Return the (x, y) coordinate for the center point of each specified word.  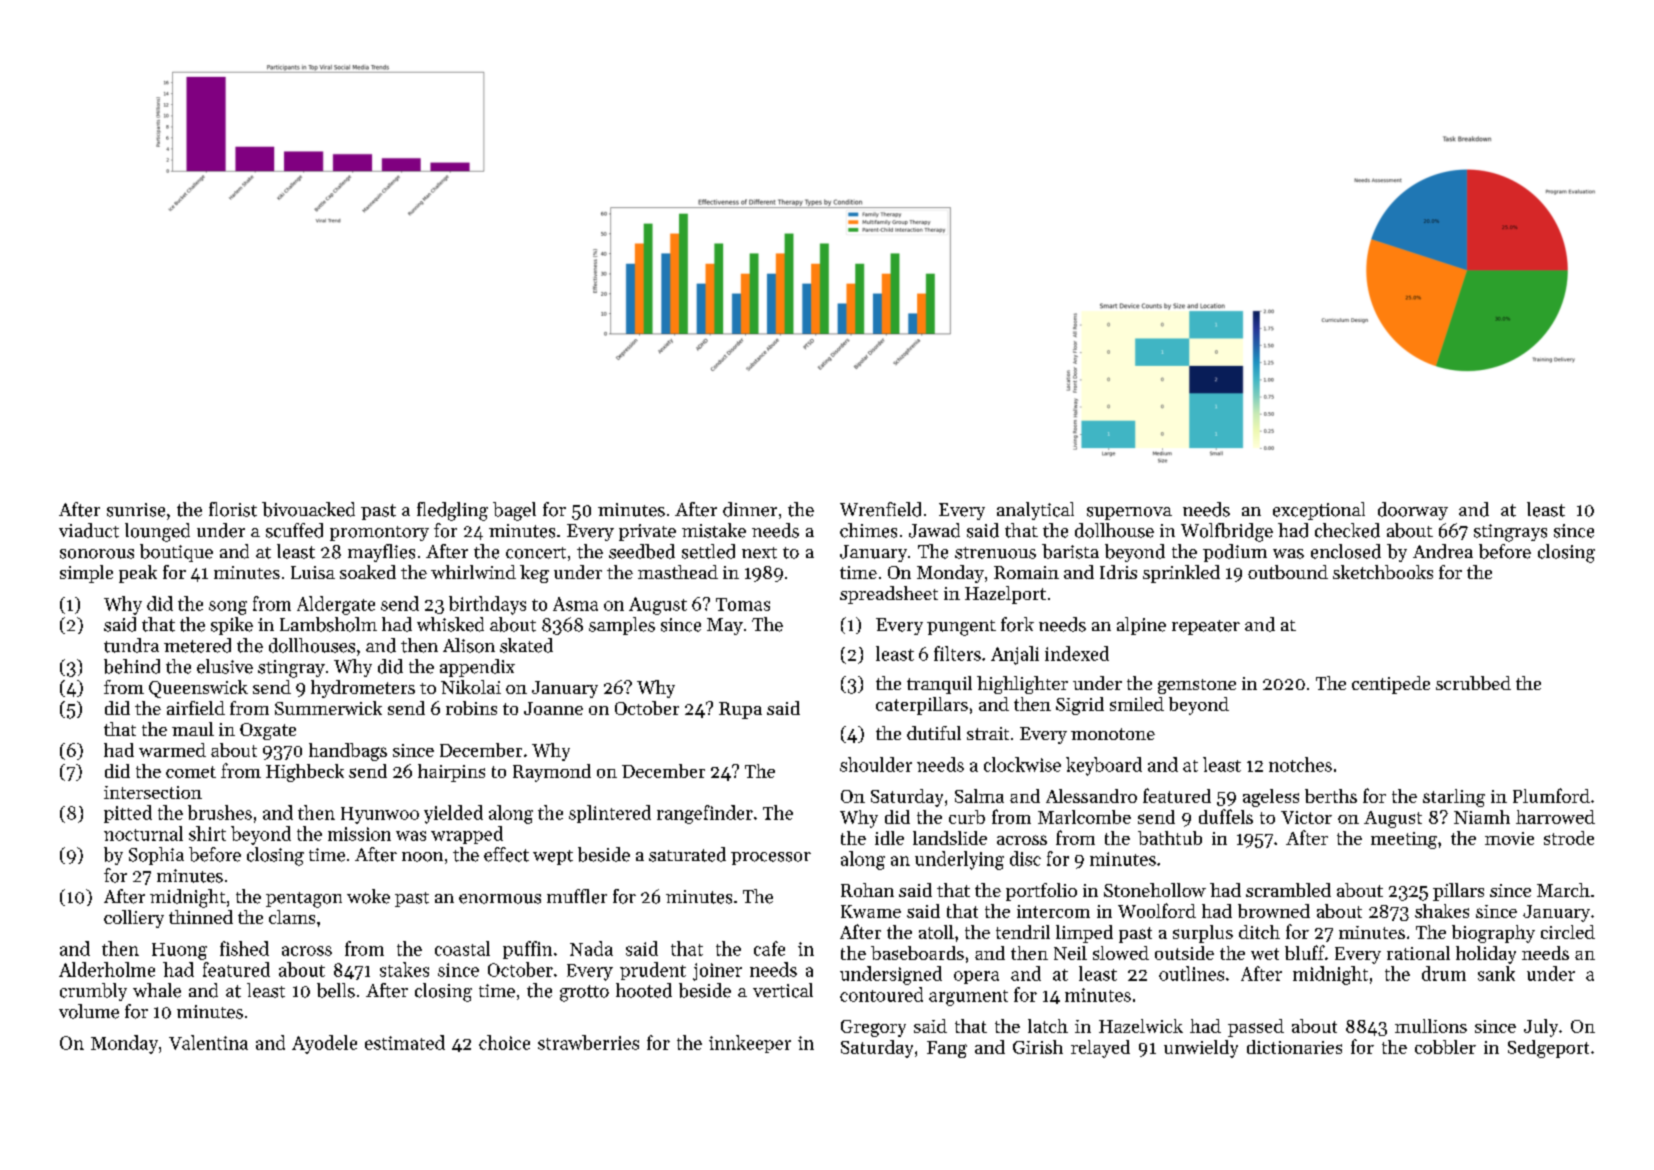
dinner (750, 509)
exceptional (1319, 511)
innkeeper (750, 1044)
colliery (134, 919)
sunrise (136, 510)
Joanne (553, 708)
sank (1496, 973)
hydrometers (363, 689)
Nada (591, 948)
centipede (1391, 685)
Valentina (208, 1042)
